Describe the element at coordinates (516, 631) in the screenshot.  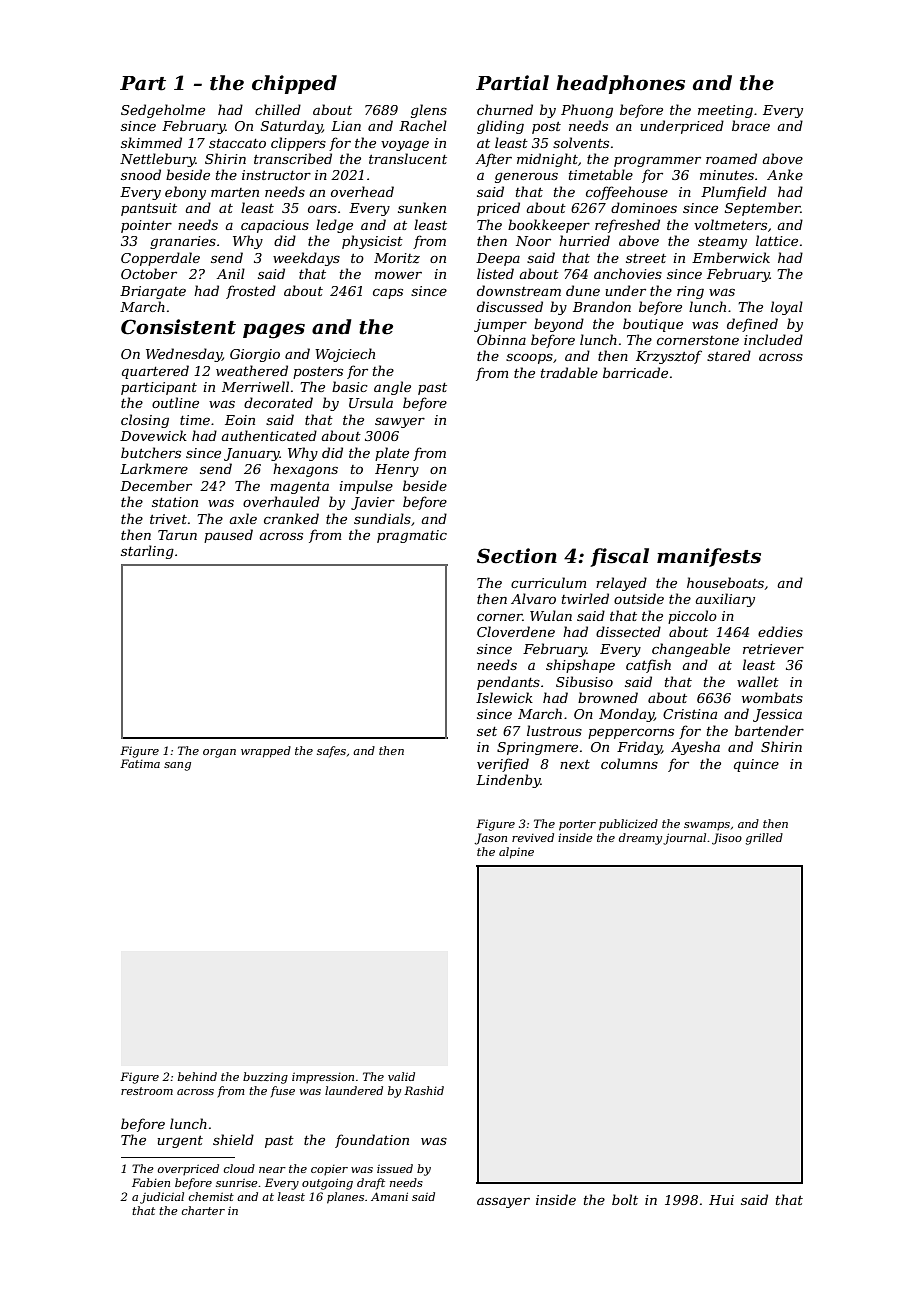
I see `Cloverdene` at that location.
